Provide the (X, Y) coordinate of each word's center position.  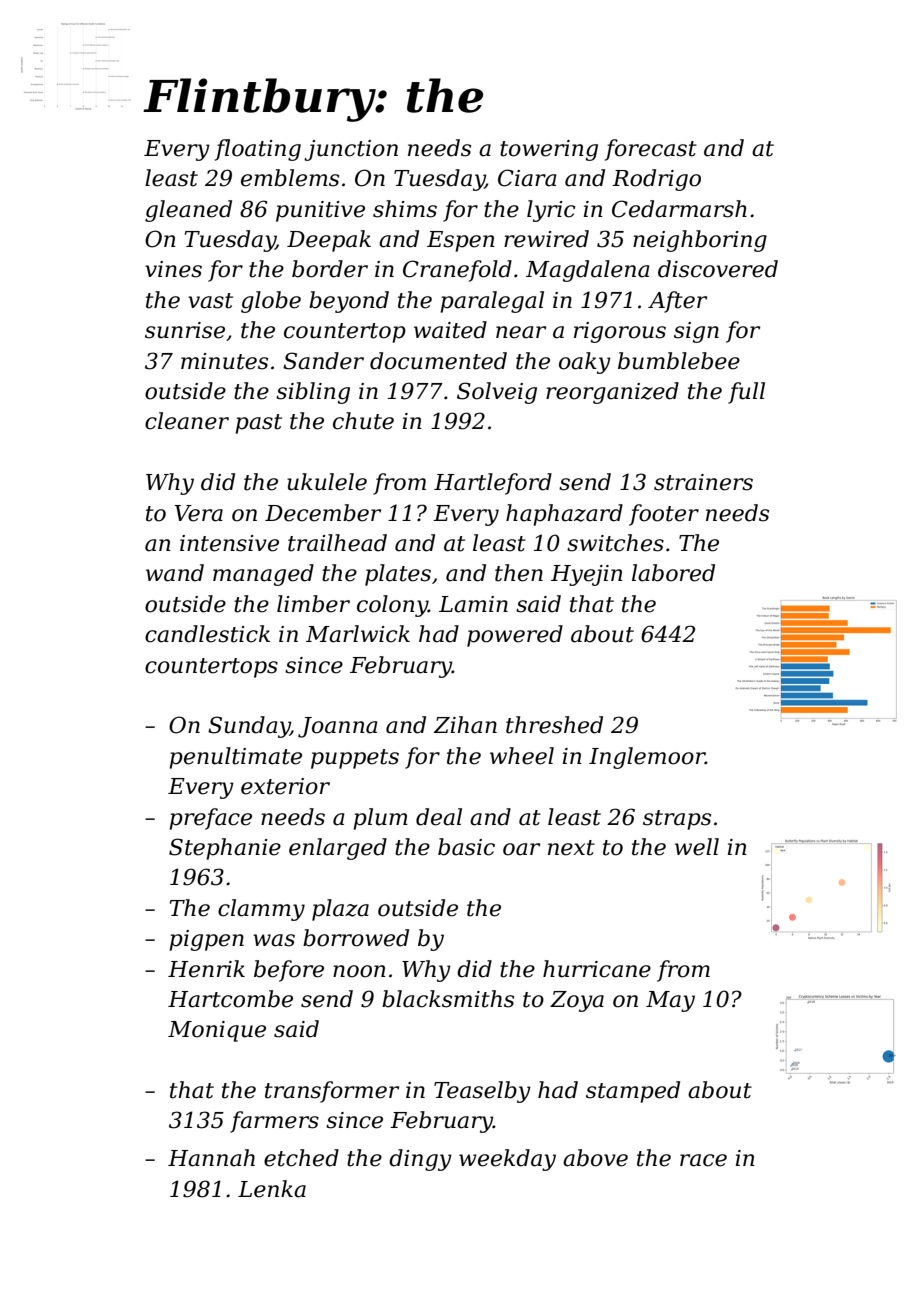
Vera (199, 513)
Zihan (465, 725)
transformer (332, 1092)
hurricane (597, 969)
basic (466, 847)
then (519, 573)
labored (673, 573)
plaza (340, 910)
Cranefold (457, 271)
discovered (718, 269)
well (697, 847)
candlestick (207, 634)
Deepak (329, 241)
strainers (703, 482)
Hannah (211, 1158)
